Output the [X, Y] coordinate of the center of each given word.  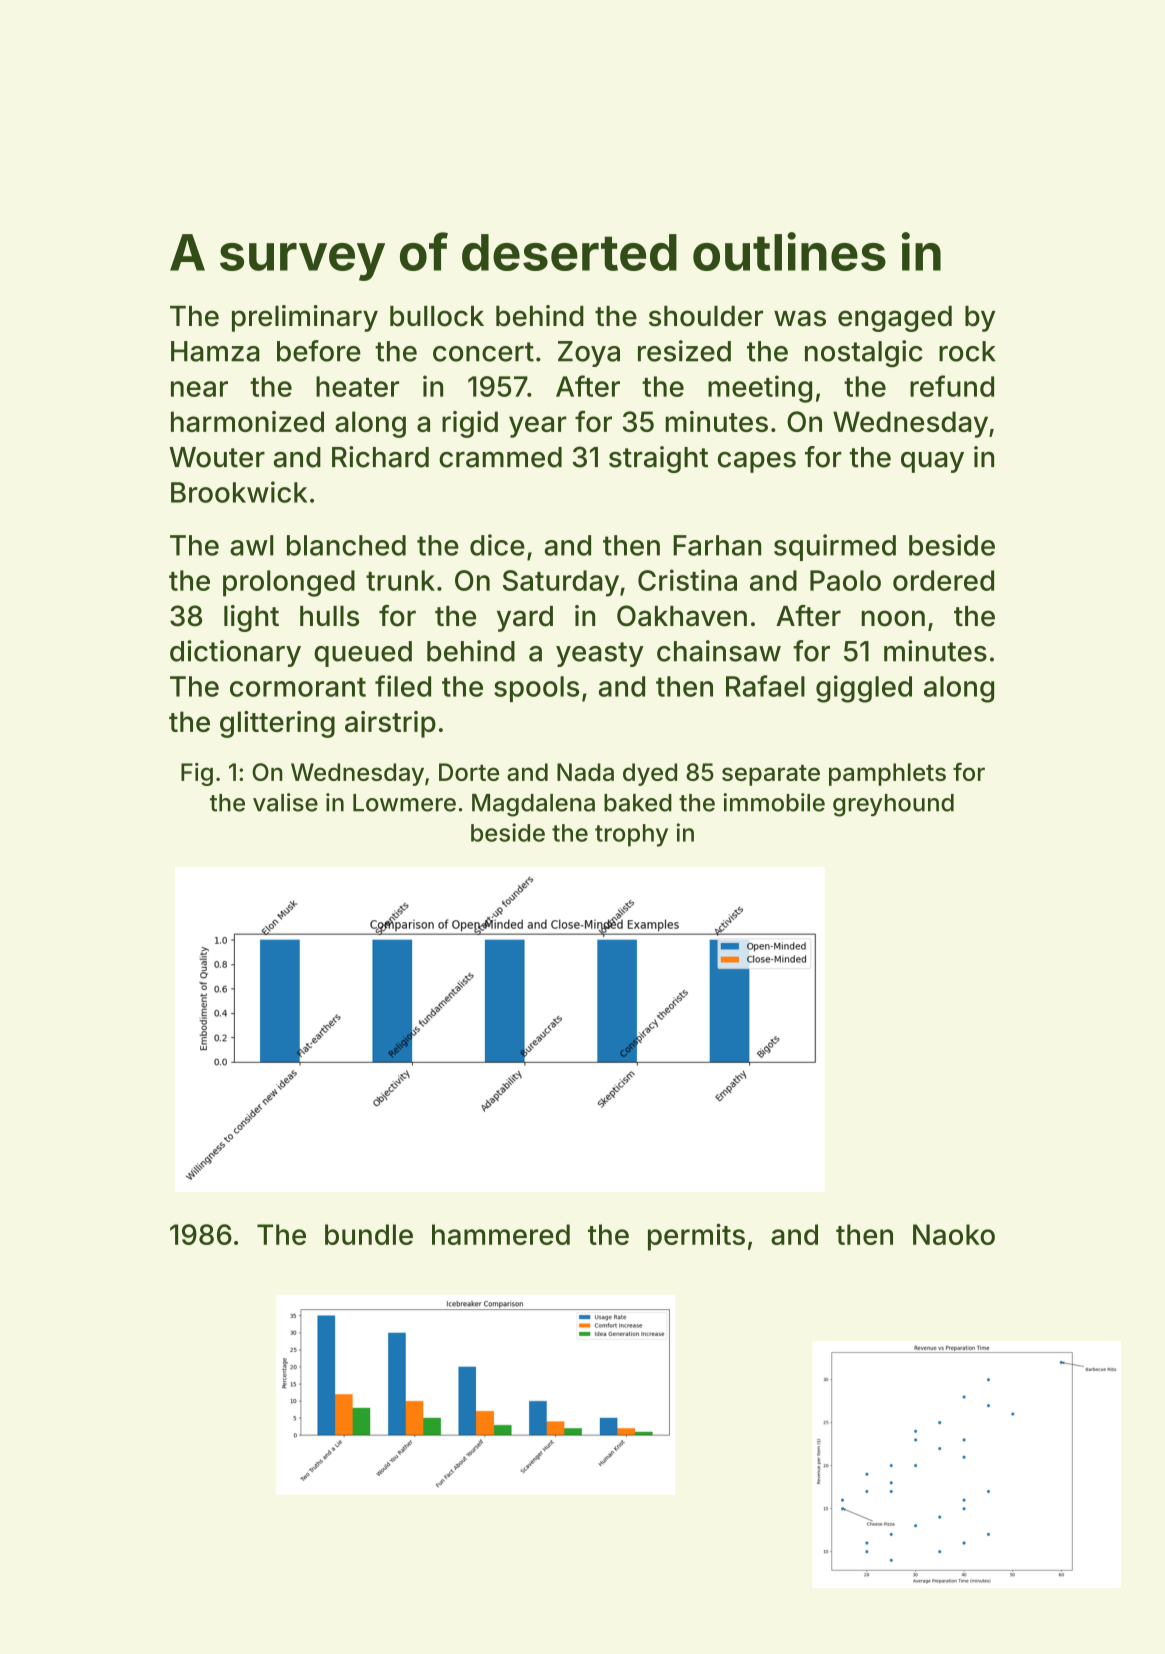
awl [251, 545]
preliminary [305, 318]
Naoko [954, 1234]
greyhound [893, 805]
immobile [774, 802]
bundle [369, 1234]
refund [952, 386]
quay [932, 462]
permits [696, 1237]
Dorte [469, 772]
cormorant [298, 687]
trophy [631, 835]
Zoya [589, 354]
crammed [500, 457]
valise [285, 802]
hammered [501, 1234]
